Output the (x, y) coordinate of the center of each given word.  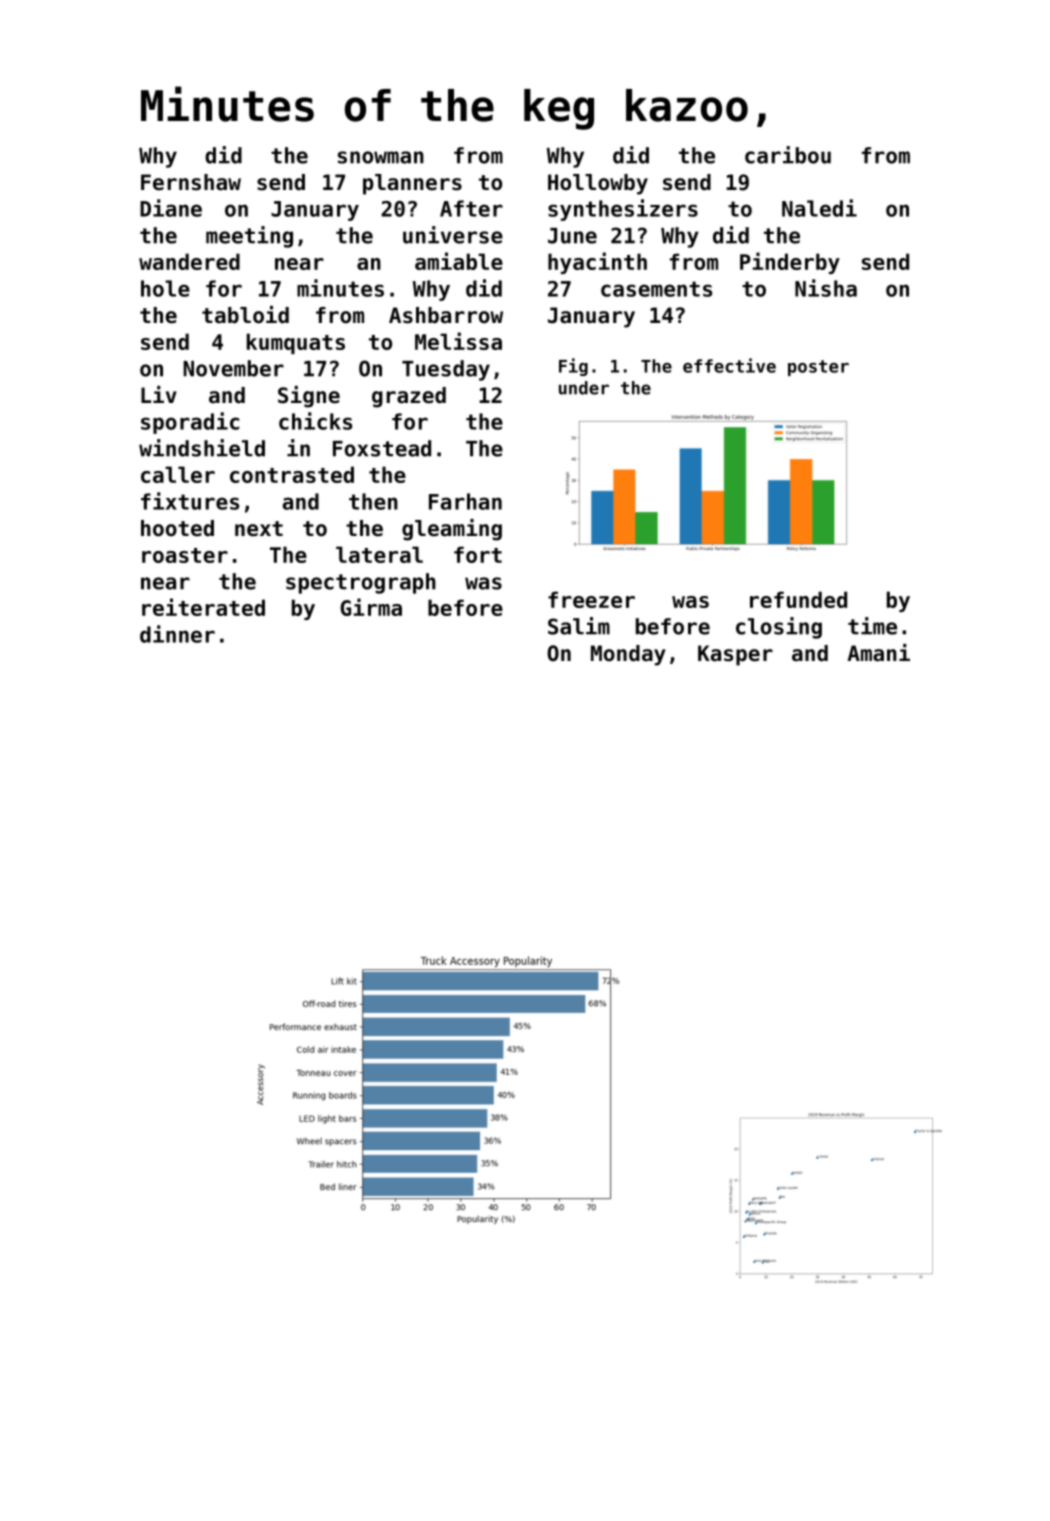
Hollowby (598, 184)
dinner (177, 634)
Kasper (735, 655)
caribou (788, 155)
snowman (381, 157)
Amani (878, 653)
